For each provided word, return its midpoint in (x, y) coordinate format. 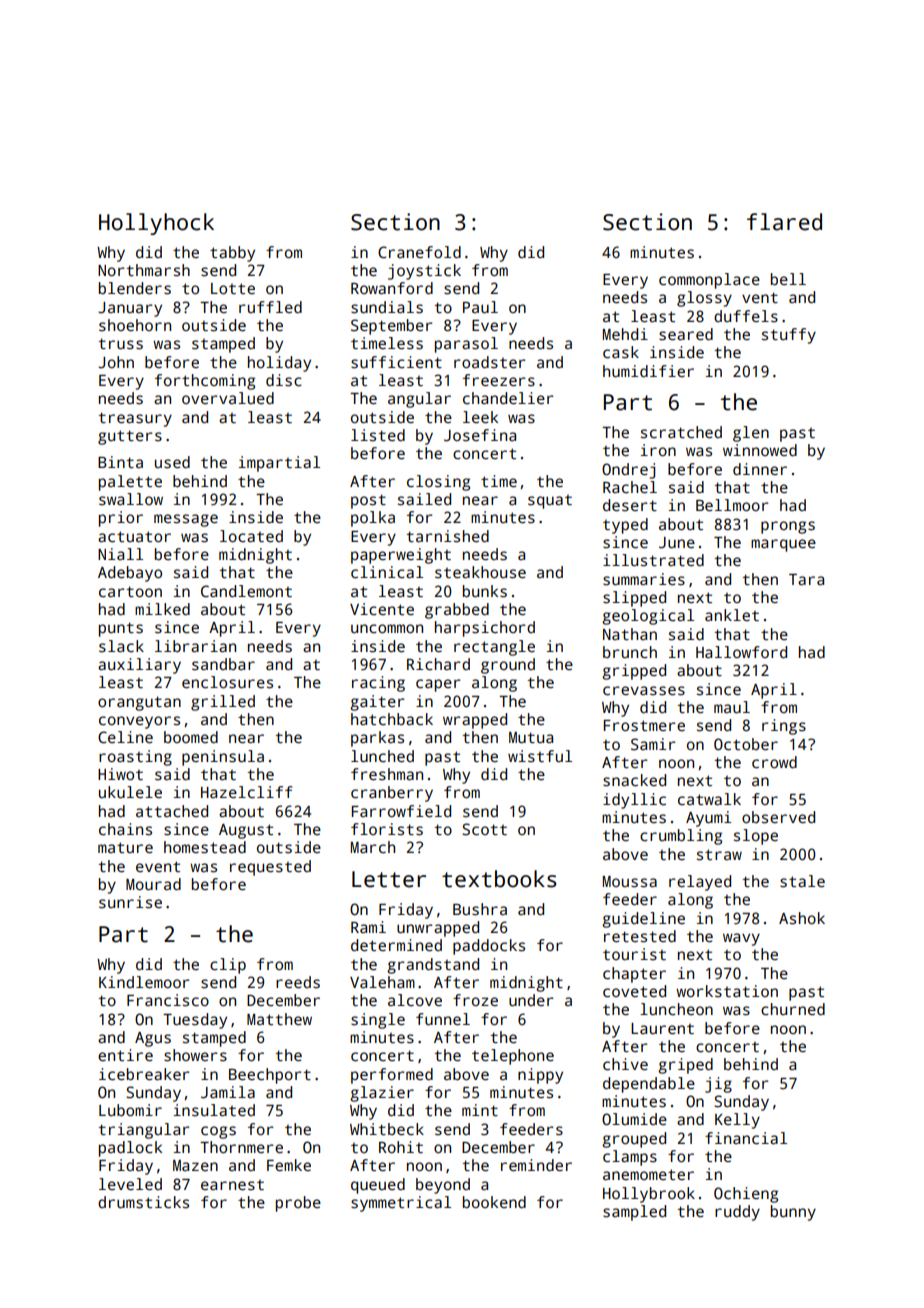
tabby (232, 254)
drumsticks (143, 1202)
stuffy (789, 336)
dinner (760, 469)
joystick (424, 272)
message (186, 520)
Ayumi (708, 819)
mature (125, 848)
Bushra (480, 909)
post (368, 501)
